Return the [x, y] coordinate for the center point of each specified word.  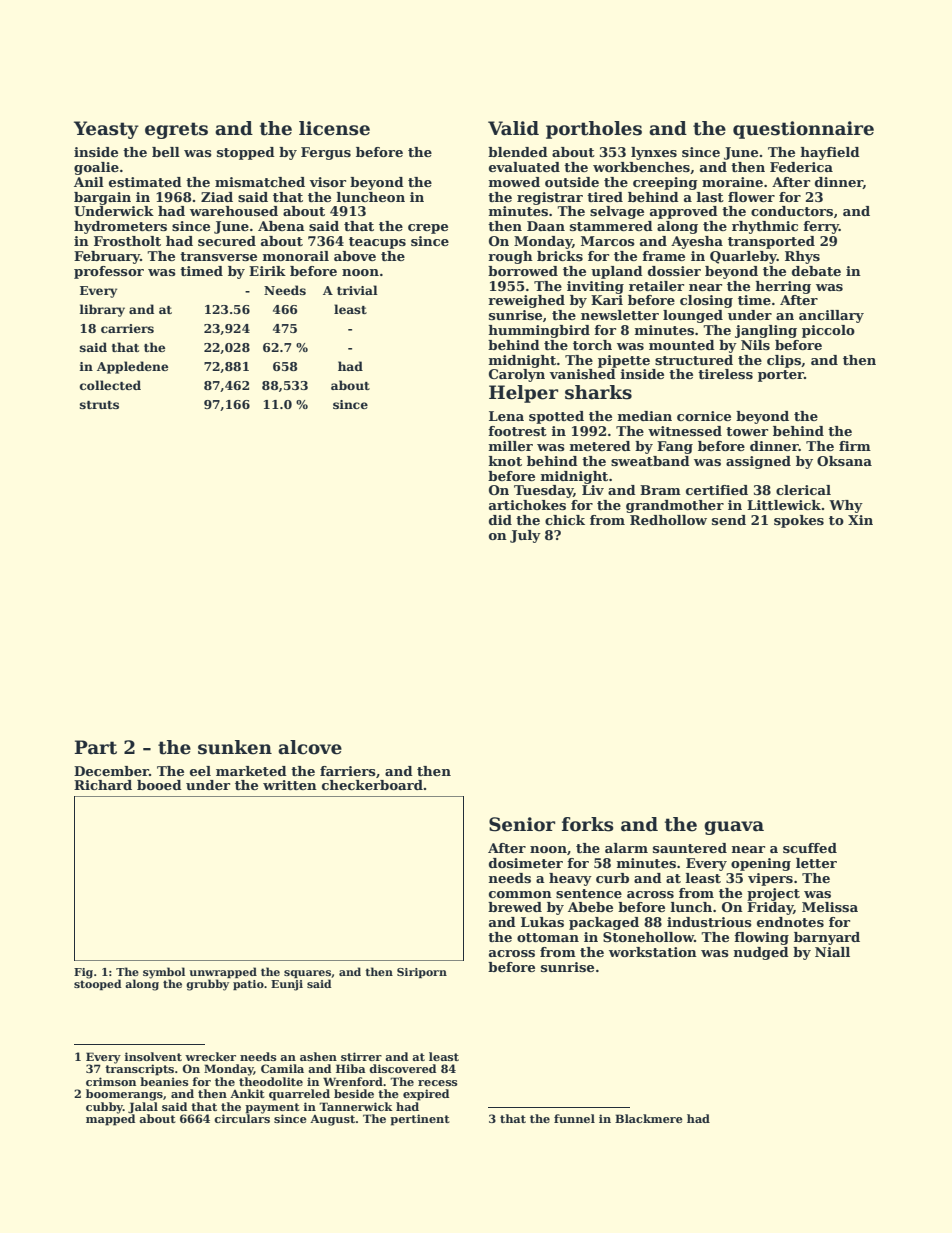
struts [99, 405]
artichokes [527, 505]
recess [438, 1083]
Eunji [287, 985]
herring [783, 287]
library [102, 310]
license [334, 128]
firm [855, 446]
